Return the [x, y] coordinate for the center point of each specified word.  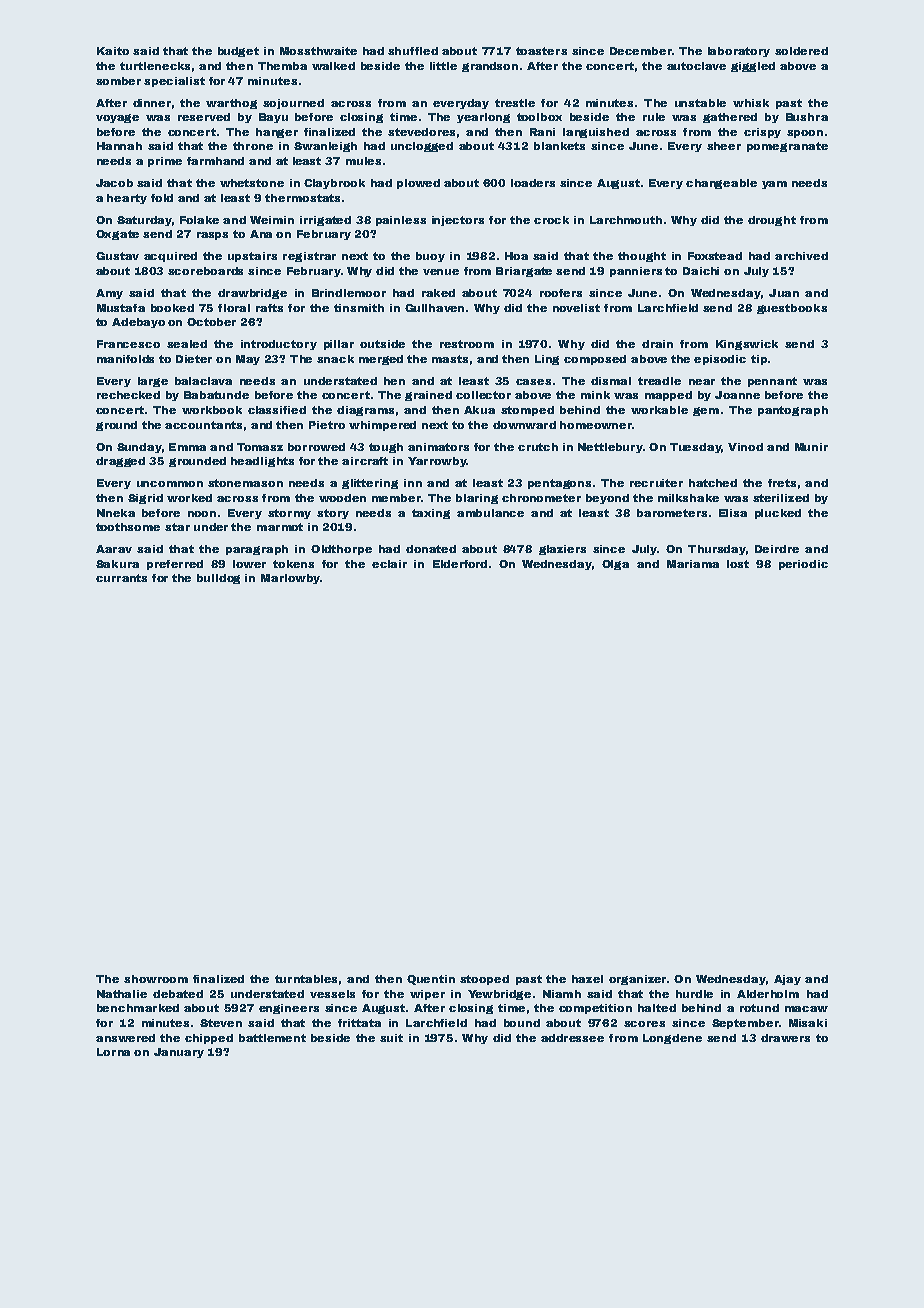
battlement [272, 1038]
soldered [801, 51]
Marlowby [290, 579]
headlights [262, 462]
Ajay [787, 980]
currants [121, 578]
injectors [458, 221]
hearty [127, 199]
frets [782, 483]
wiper [427, 995]
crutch [538, 447]
